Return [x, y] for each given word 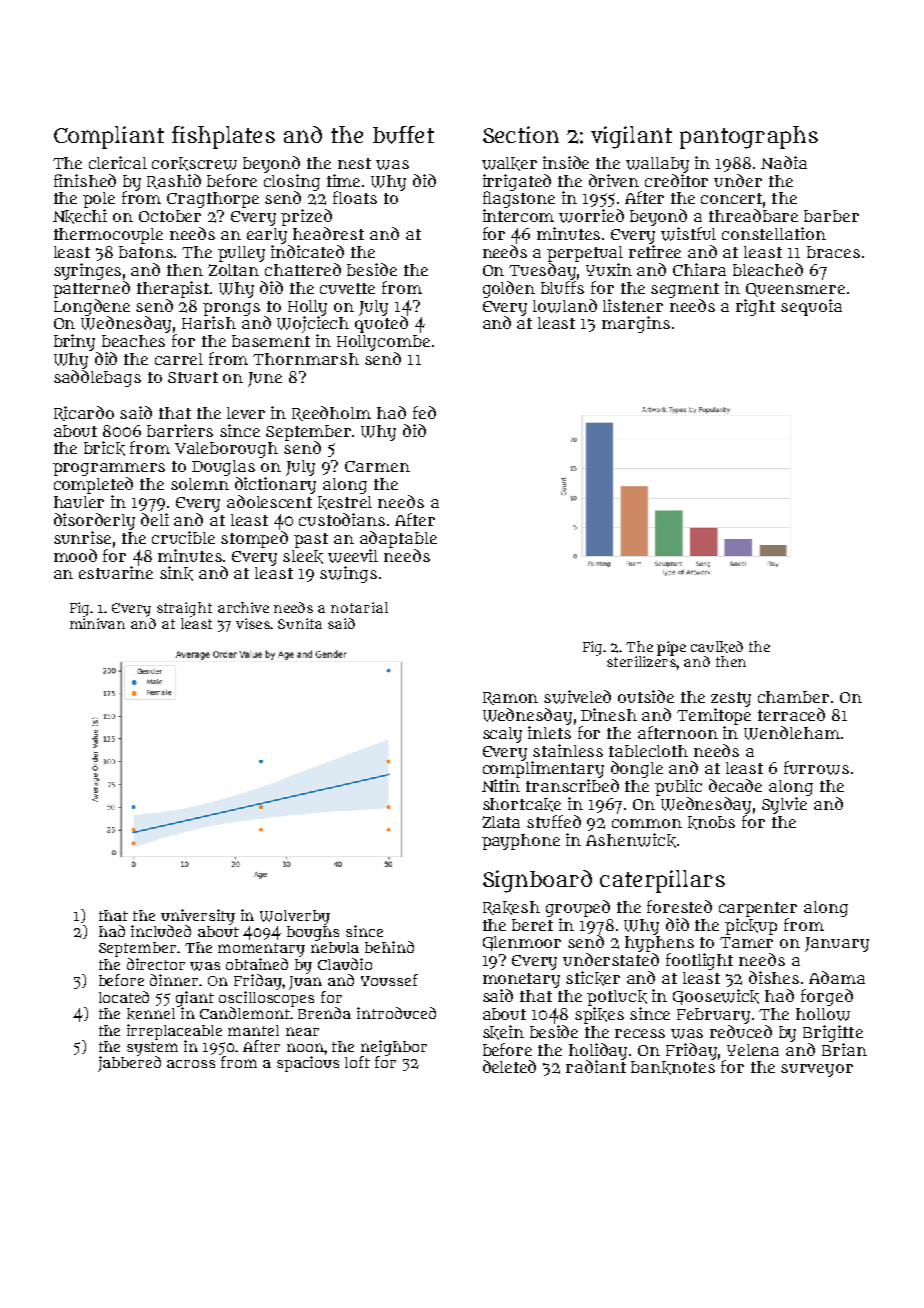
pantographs [749, 137]
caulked [717, 647]
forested [679, 906]
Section [521, 134]
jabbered [129, 1064]
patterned [91, 289]
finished [85, 180]
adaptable [398, 539]
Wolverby [295, 917]
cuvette [347, 288]
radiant [596, 1066]
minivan [97, 623]
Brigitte [833, 1033]
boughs [313, 933]
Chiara [699, 269]
